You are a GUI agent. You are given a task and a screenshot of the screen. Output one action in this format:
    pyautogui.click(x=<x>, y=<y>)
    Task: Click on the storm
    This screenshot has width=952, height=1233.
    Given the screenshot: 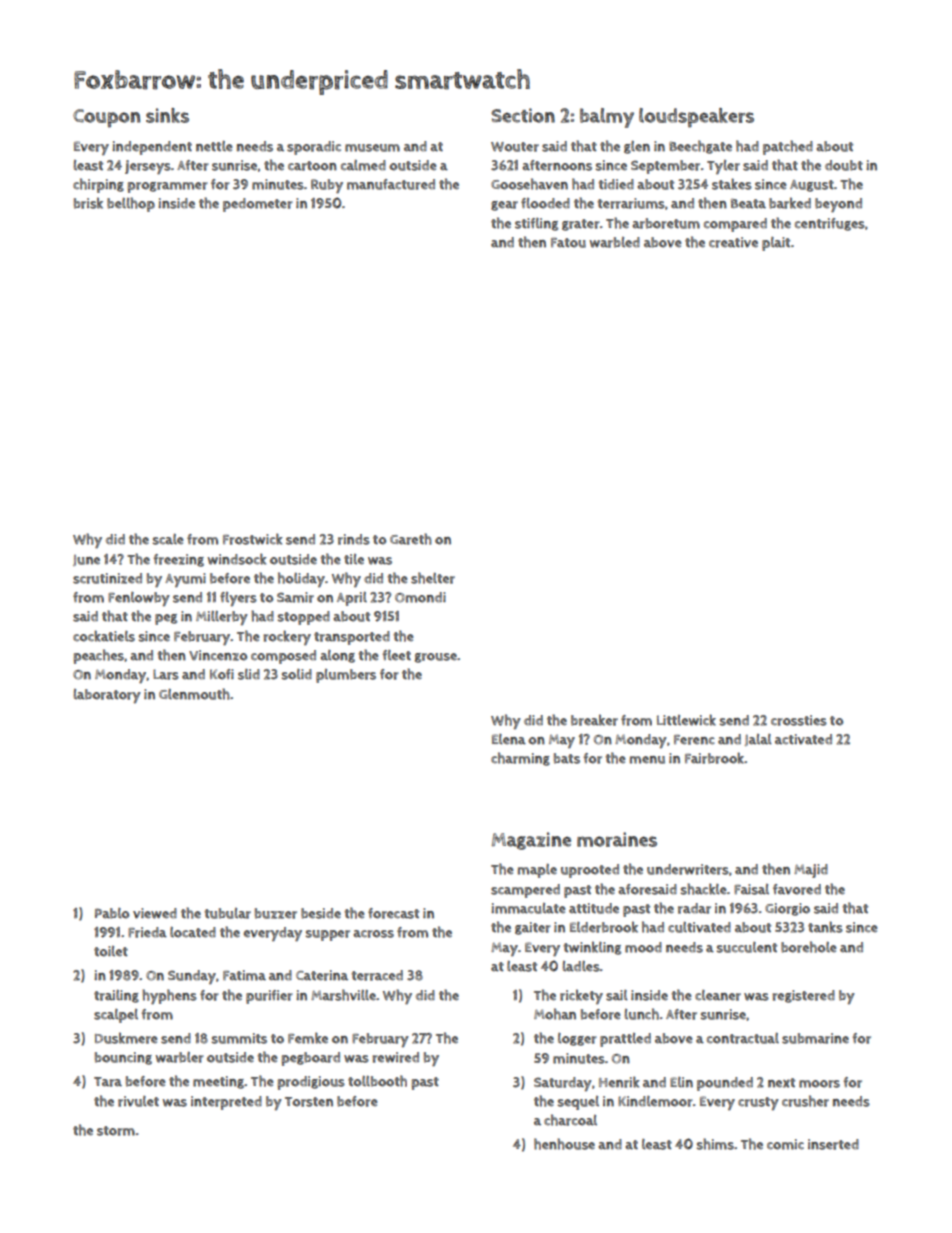 What is the action you would take?
    pyautogui.click(x=116, y=1131)
